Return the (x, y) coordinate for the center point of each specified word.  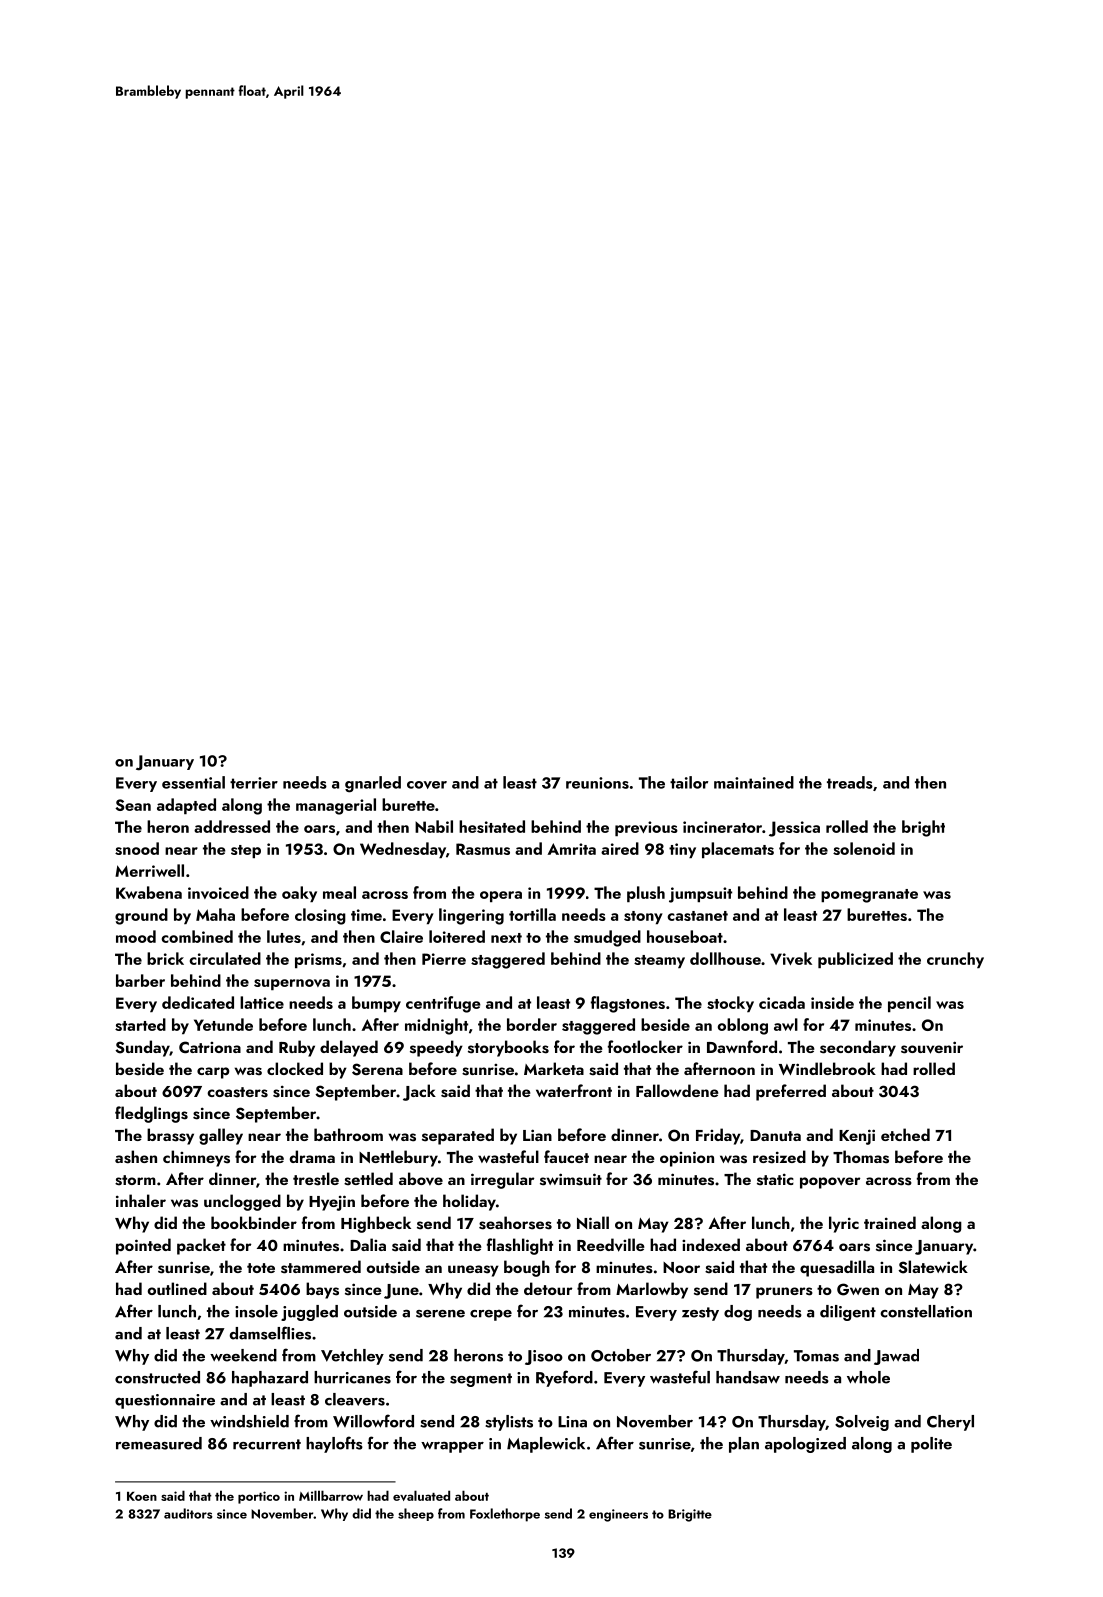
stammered (321, 1267)
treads (850, 782)
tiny (682, 850)
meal (339, 892)
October (621, 1355)
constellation (926, 1311)
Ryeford (564, 1378)
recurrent (267, 1444)
